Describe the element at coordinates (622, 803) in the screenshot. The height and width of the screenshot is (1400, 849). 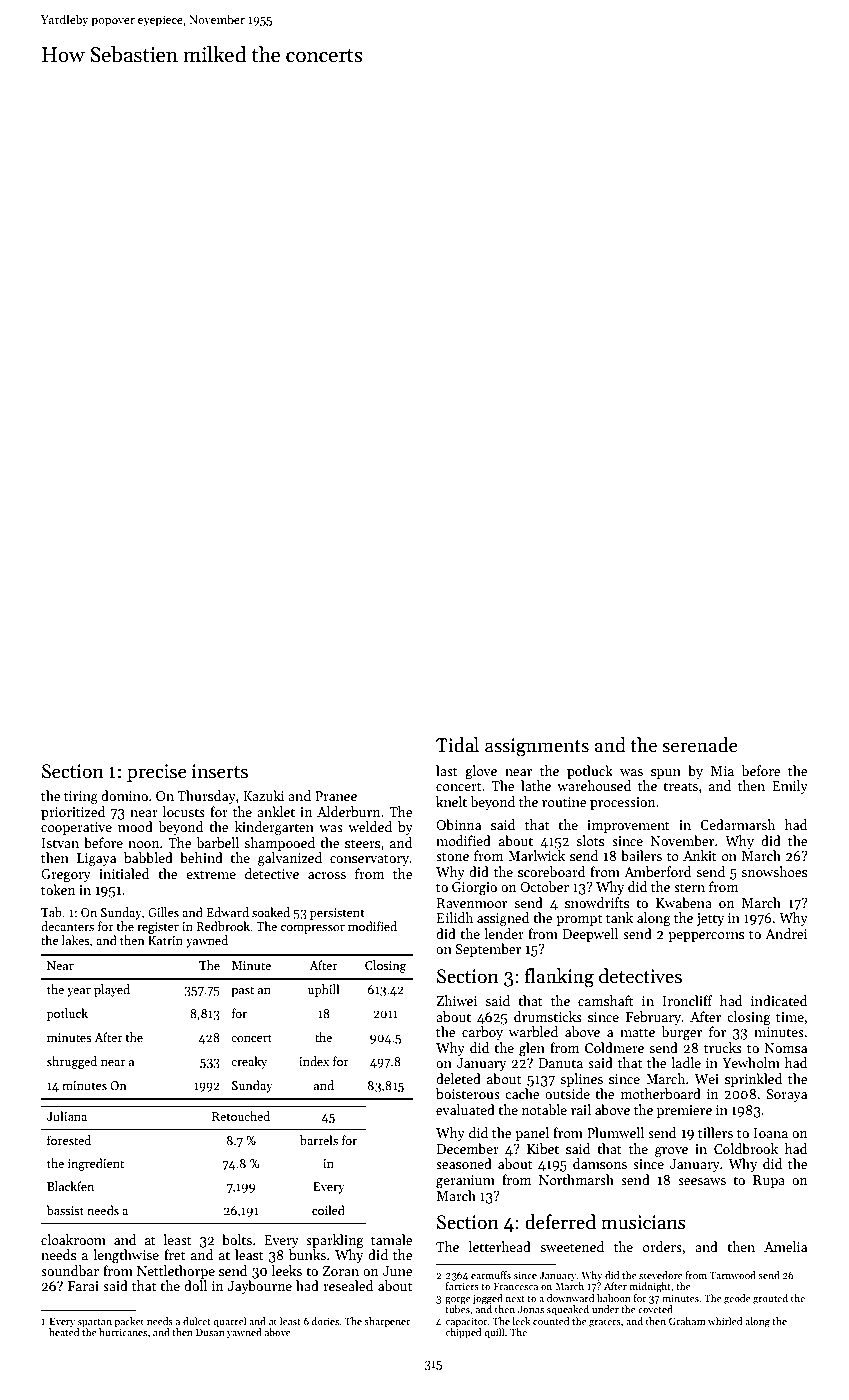
I see `procession` at that location.
